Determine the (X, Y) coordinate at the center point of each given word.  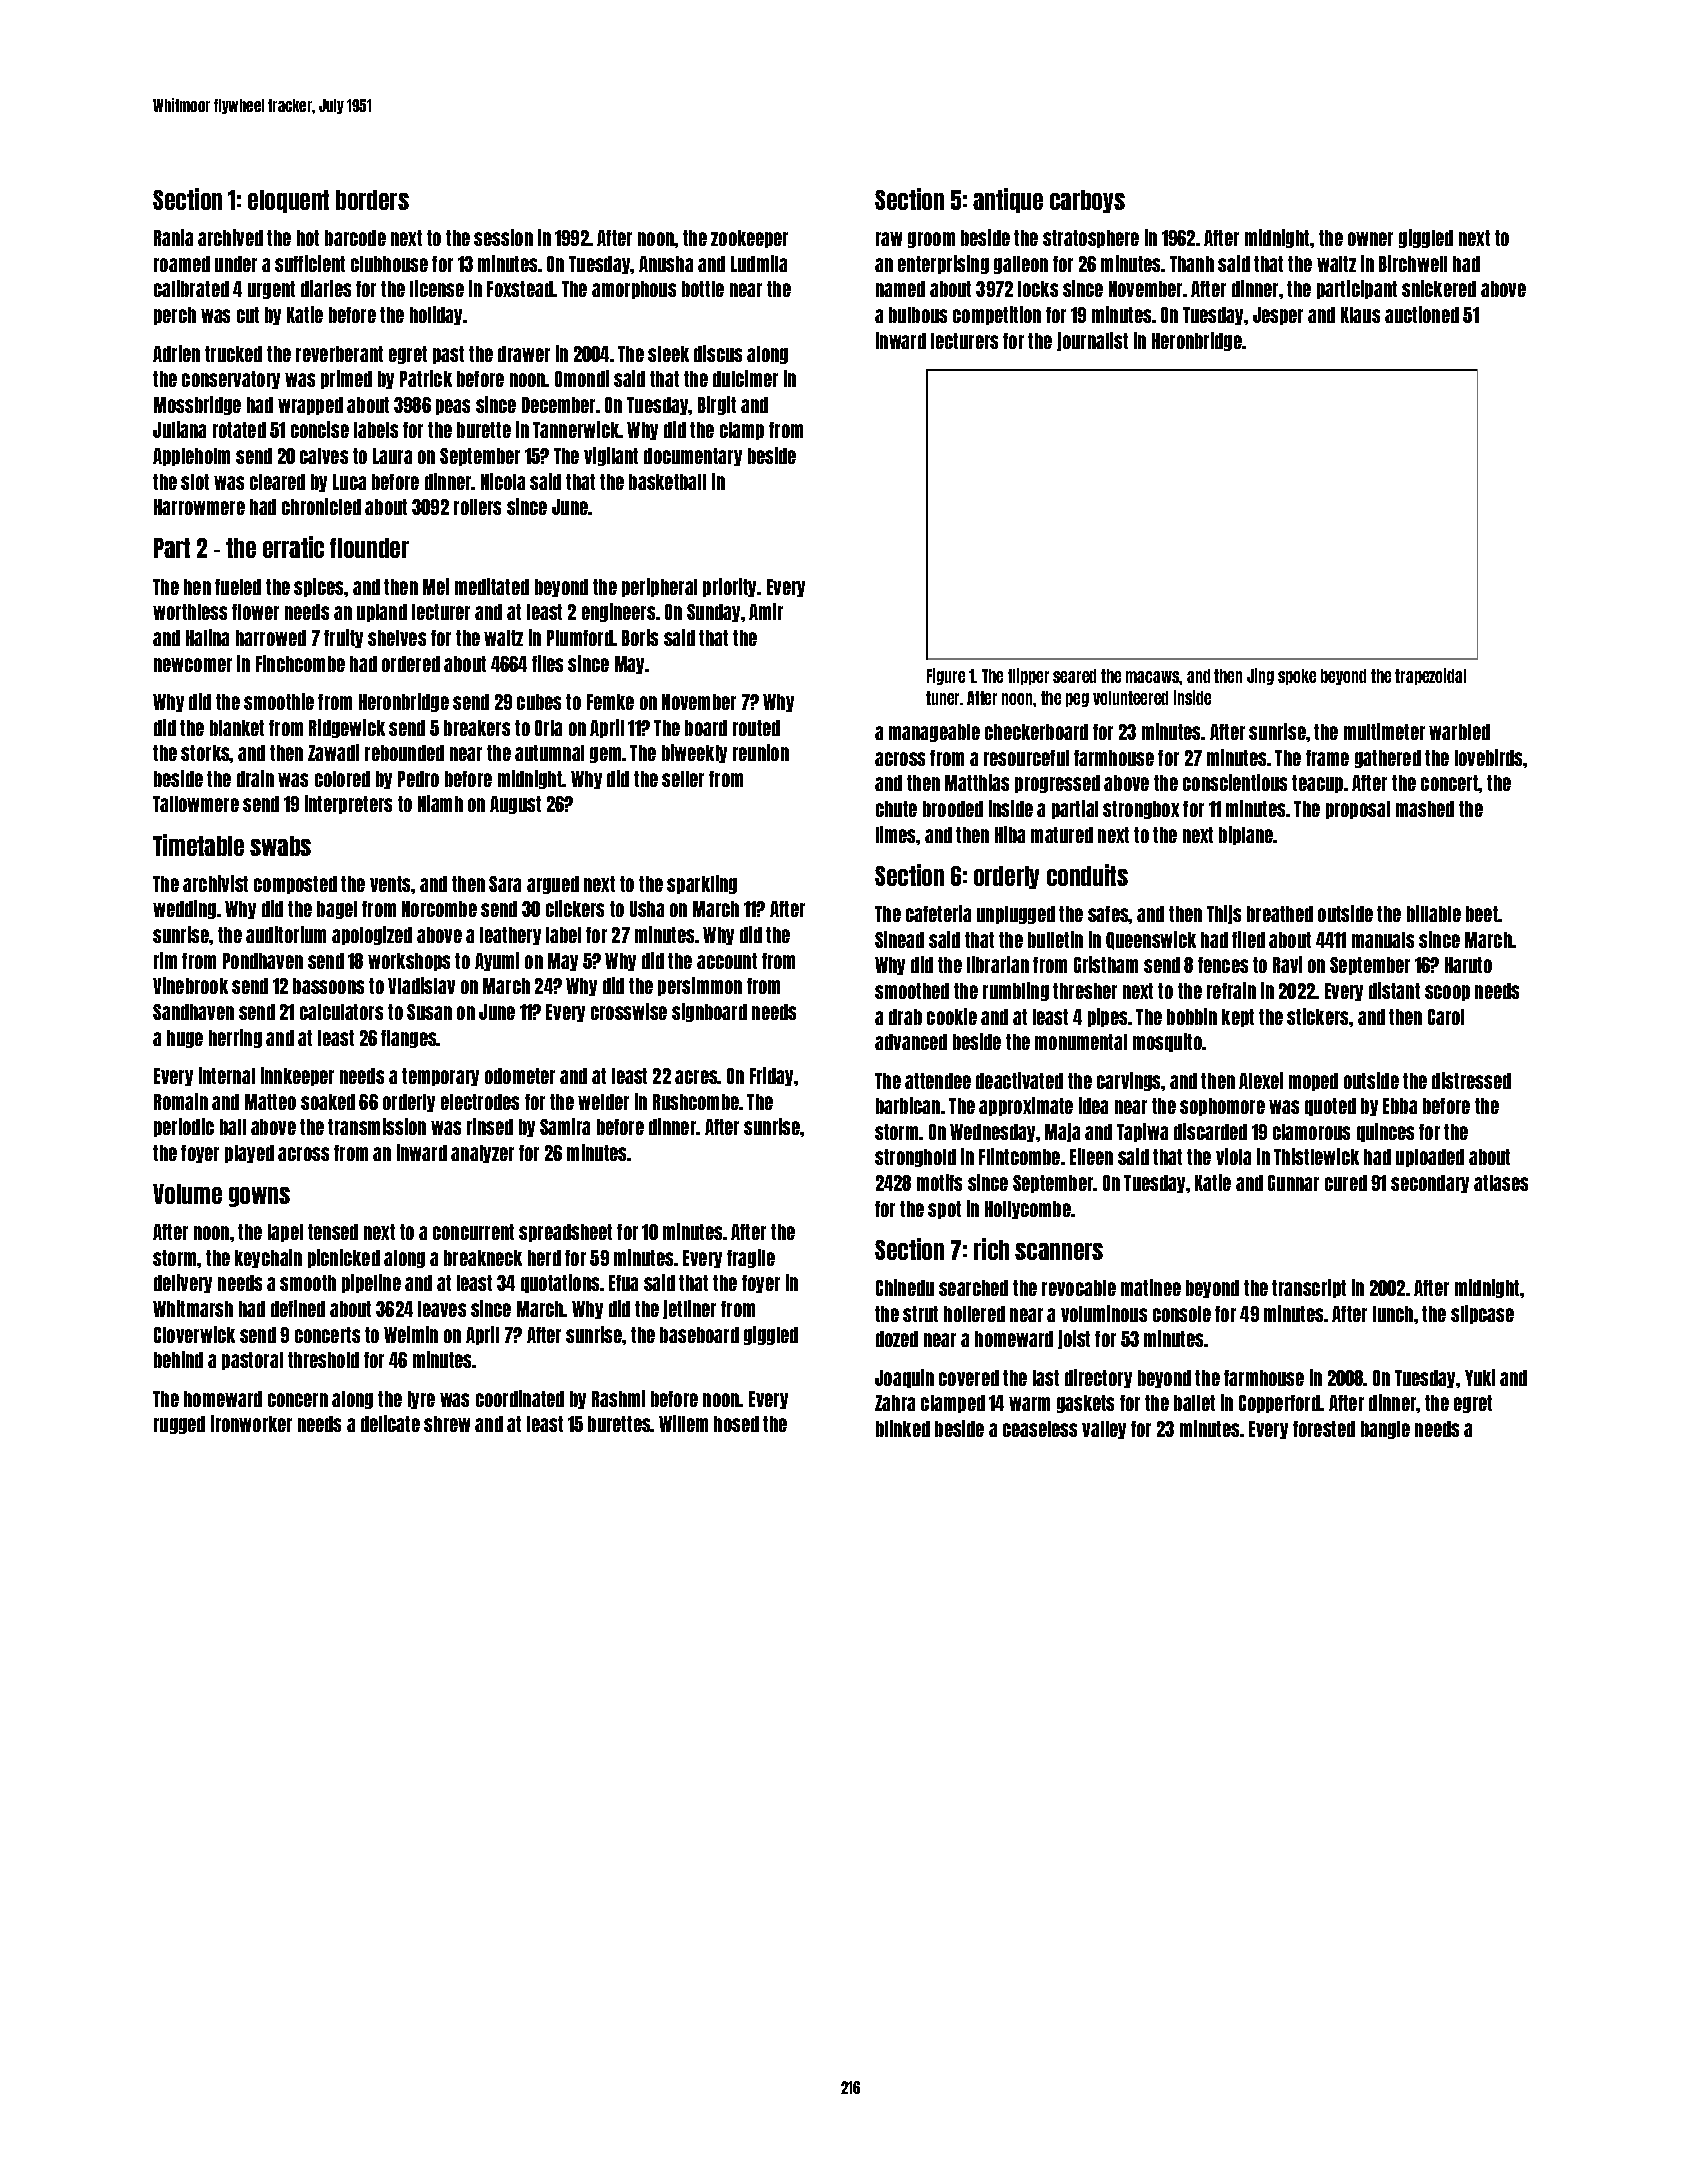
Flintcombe (1019, 1156)
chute (896, 809)
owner (1370, 239)
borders (372, 200)
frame (1327, 758)
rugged (179, 1425)
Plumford (580, 638)
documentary (693, 457)
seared (1074, 676)
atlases (1501, 1183)
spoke (1297, 677)
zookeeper (749, 239)
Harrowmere (199, 507)
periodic (184, 1127)
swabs (280, 846)
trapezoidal (1430, 676)
